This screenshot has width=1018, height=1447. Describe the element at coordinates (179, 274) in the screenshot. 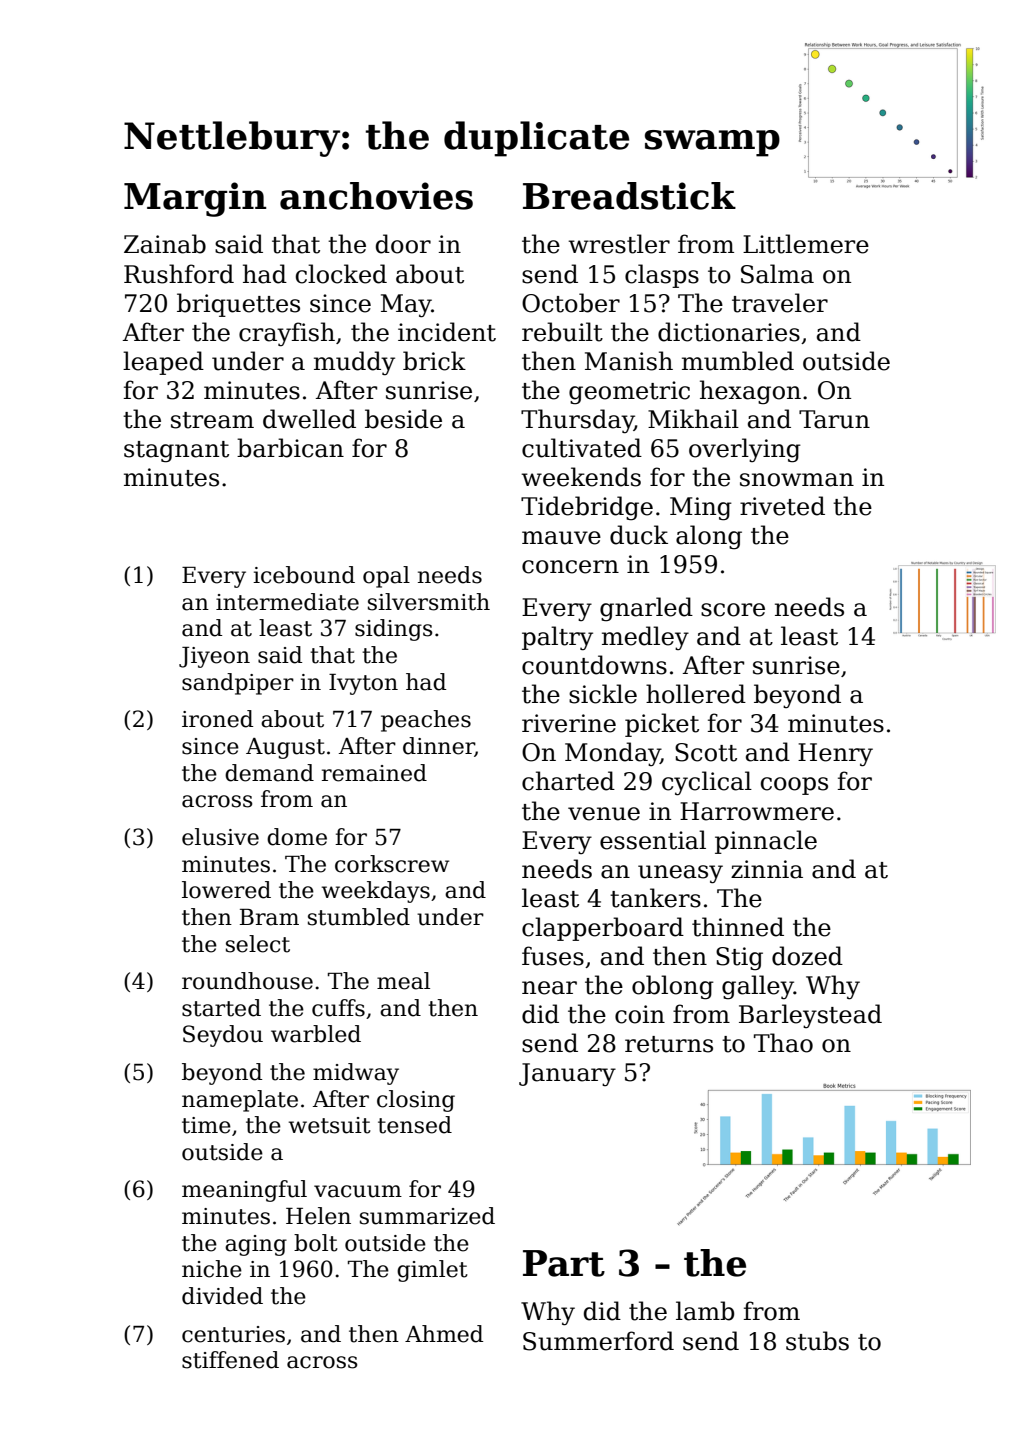

I see `Rushford` at that location.
